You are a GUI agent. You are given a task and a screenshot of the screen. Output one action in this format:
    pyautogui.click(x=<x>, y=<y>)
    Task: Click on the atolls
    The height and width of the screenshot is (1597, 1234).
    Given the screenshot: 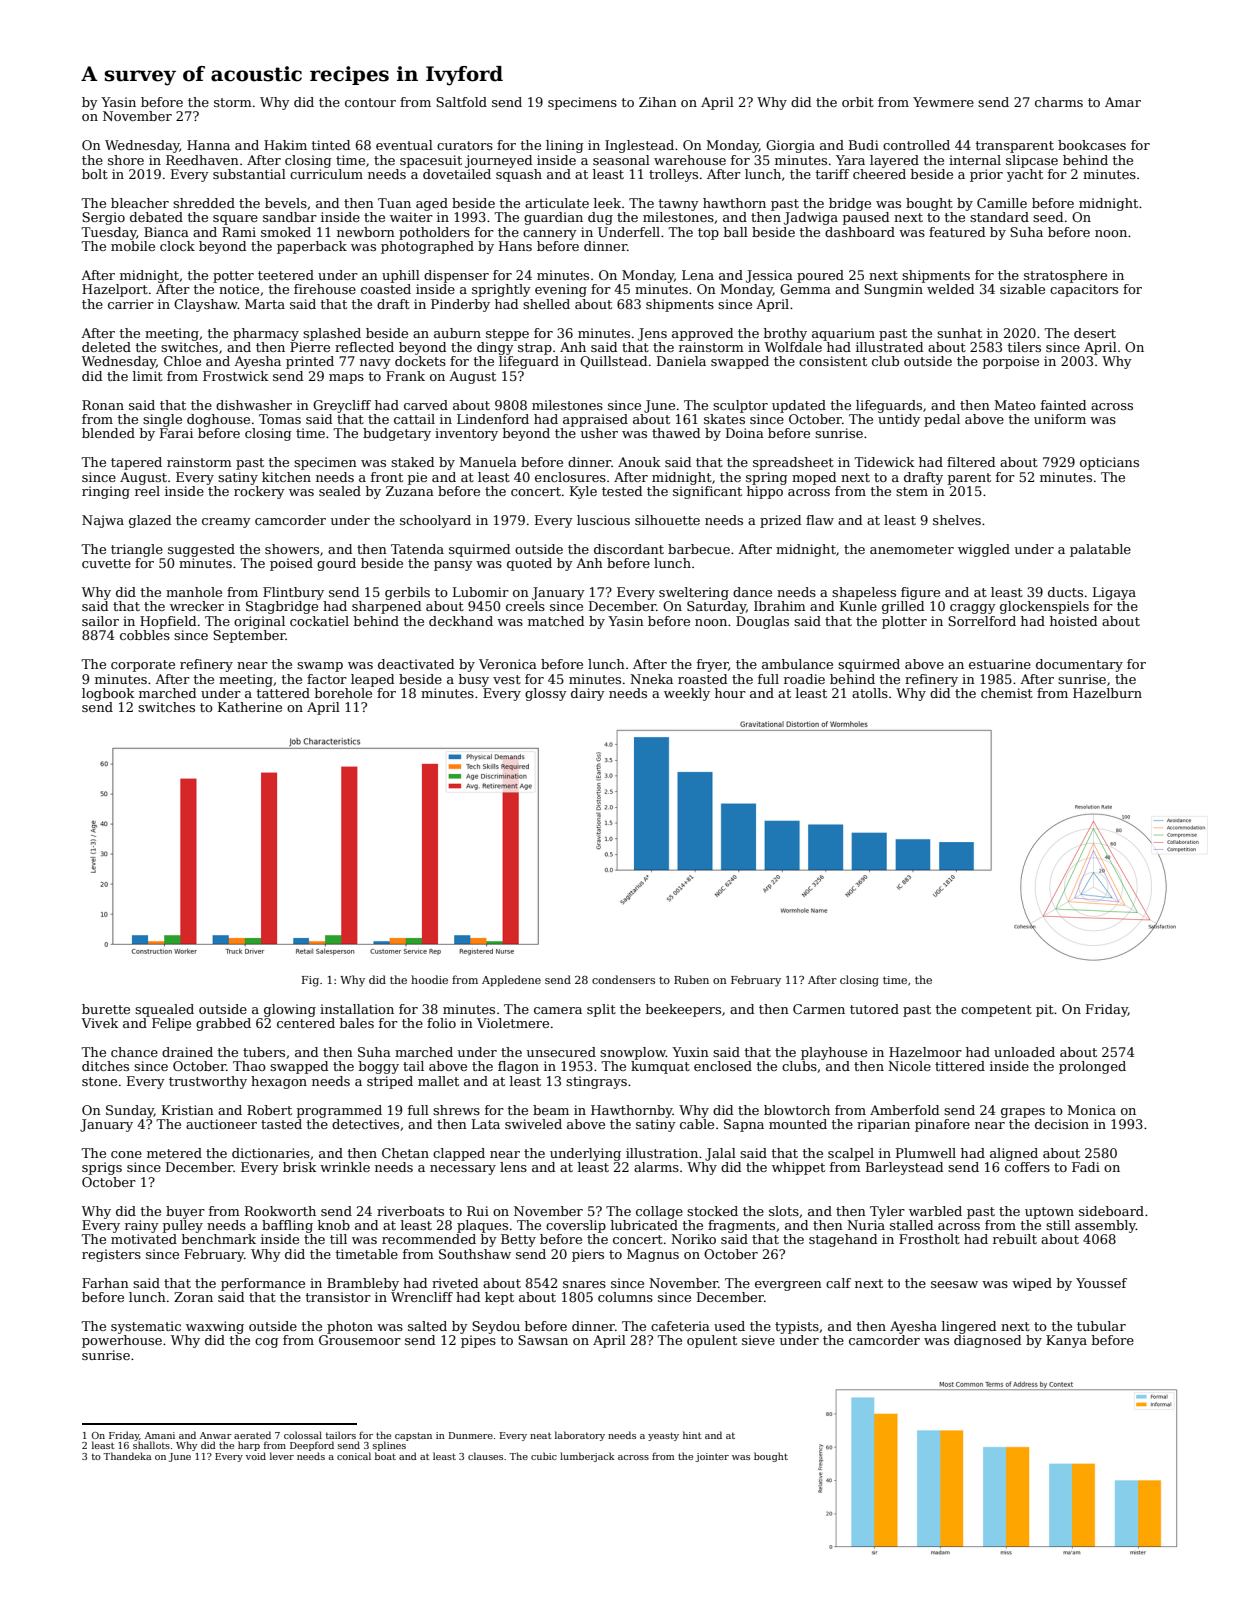 What is the action you would take?
    pyautogui.click(x=870, y=693)
